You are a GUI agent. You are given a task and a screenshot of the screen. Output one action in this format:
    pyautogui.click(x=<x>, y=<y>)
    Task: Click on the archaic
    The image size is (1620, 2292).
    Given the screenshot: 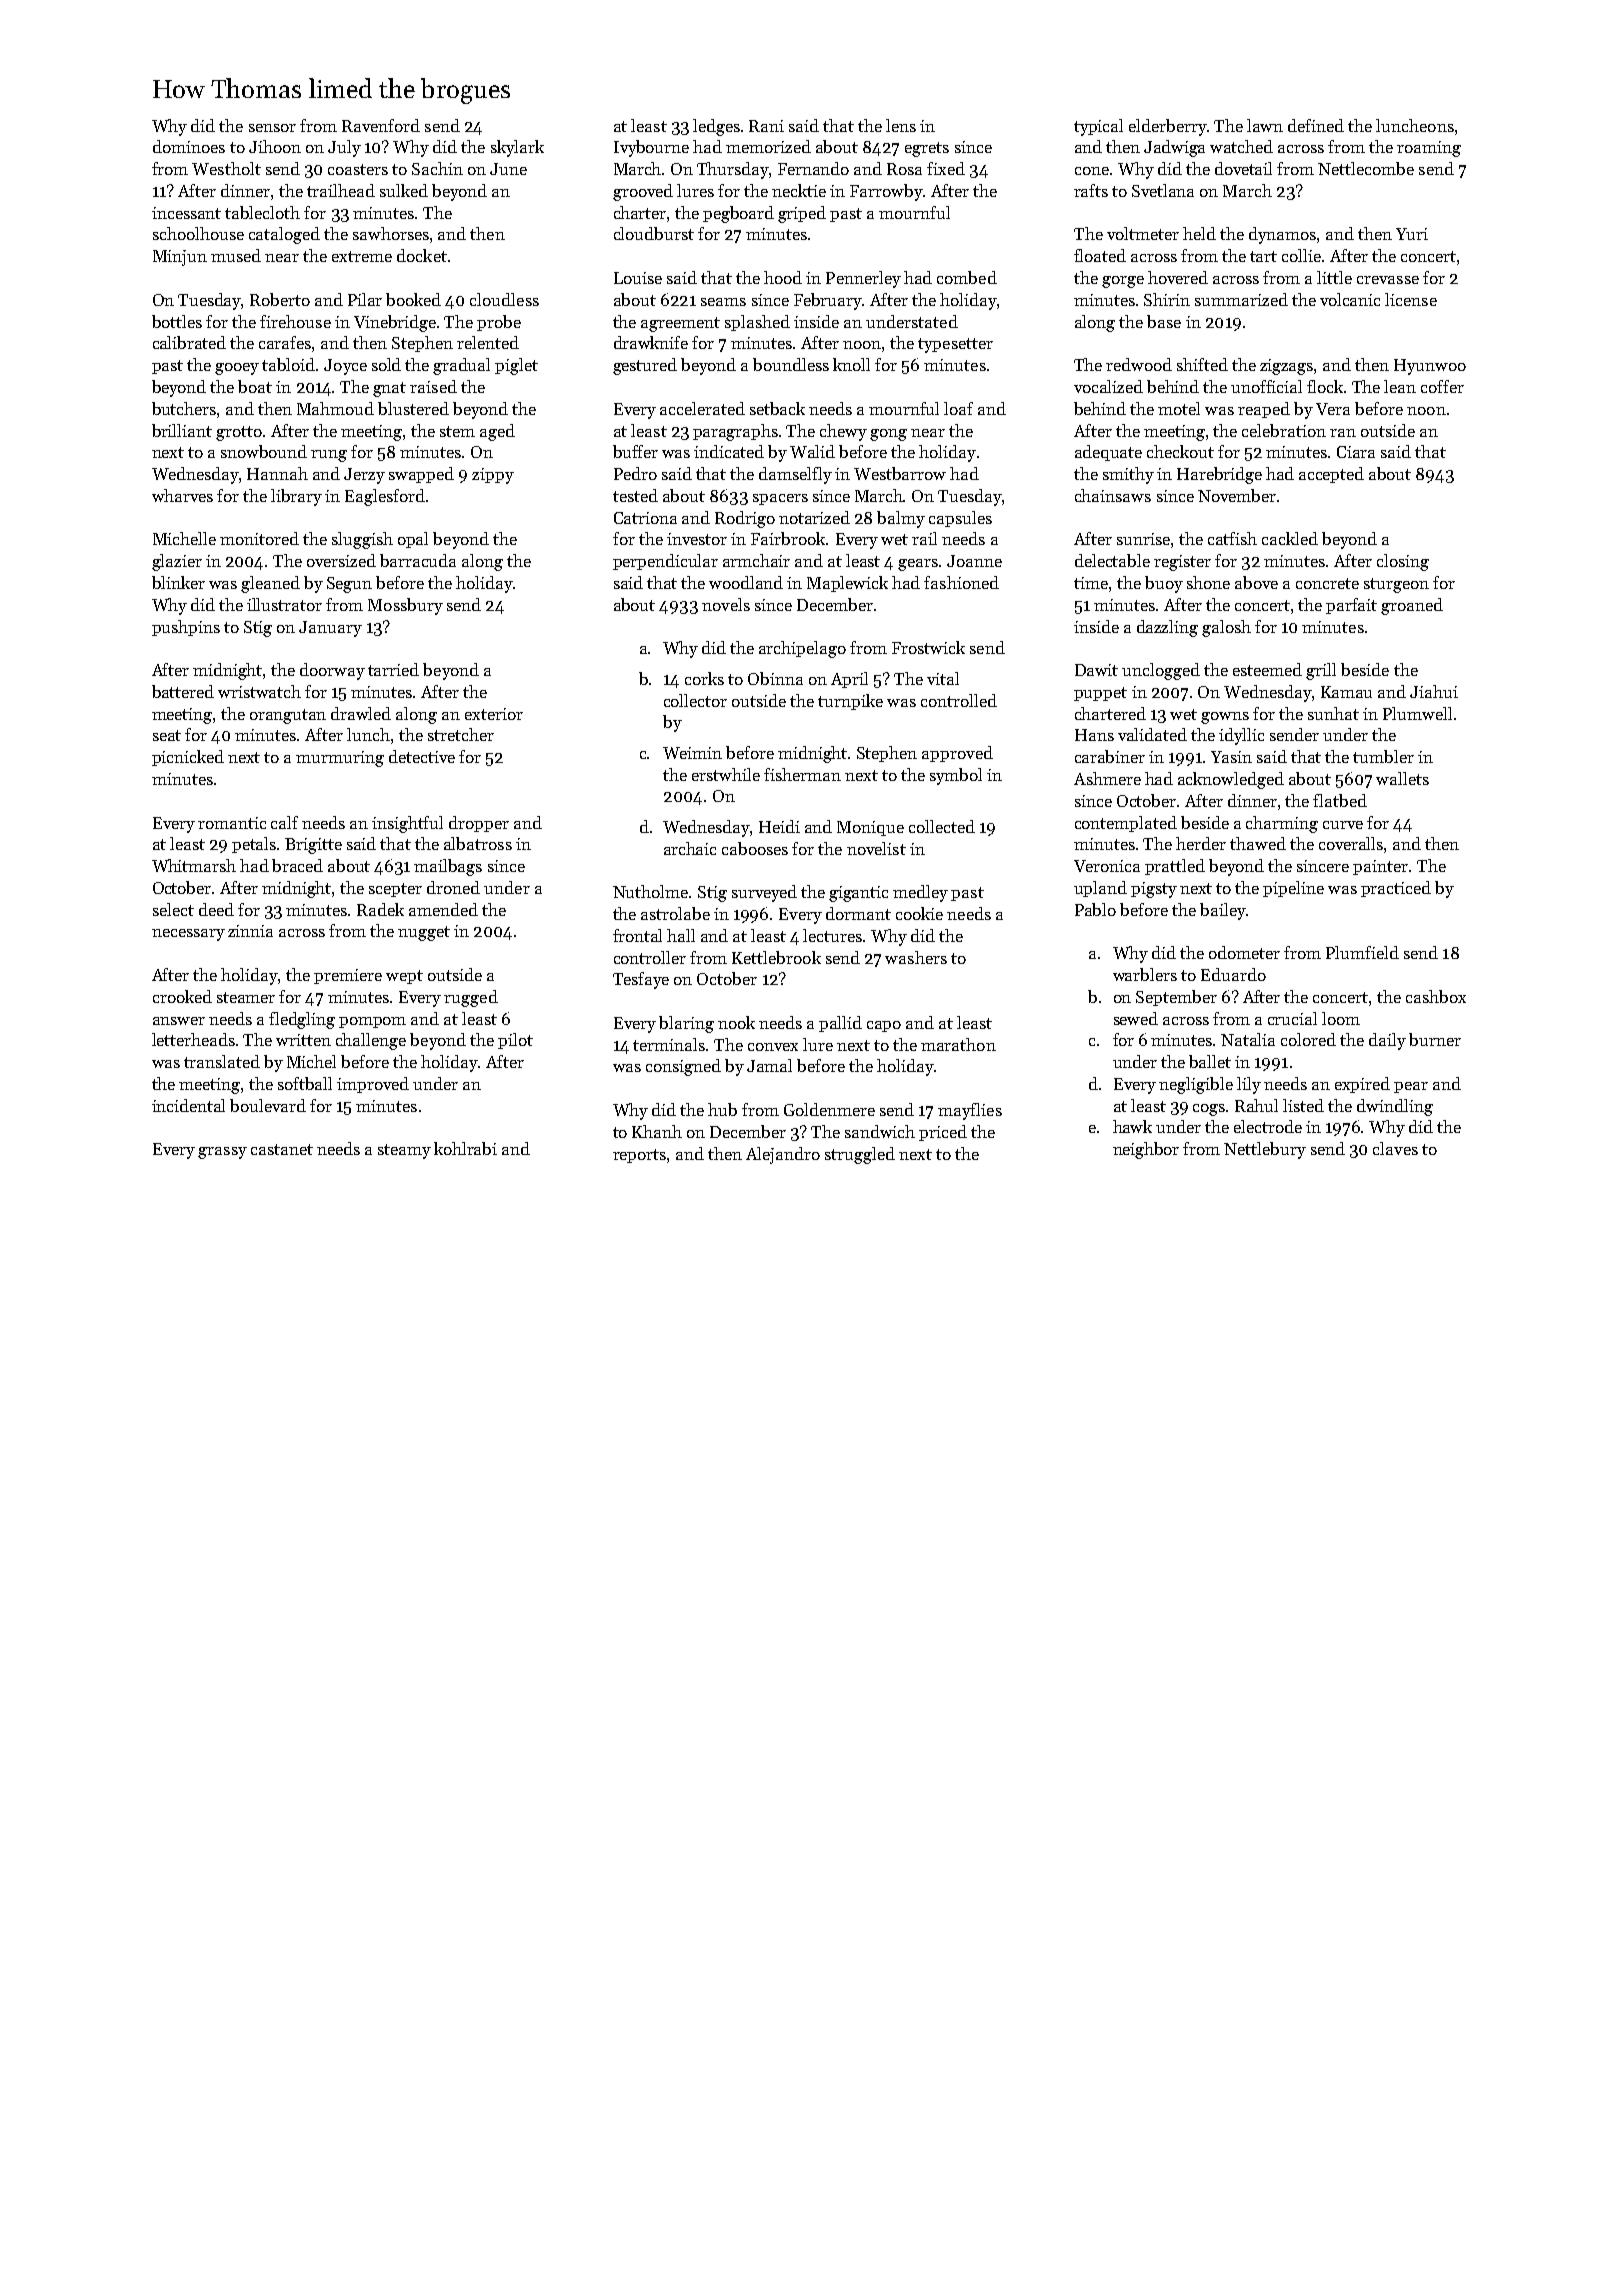 What is the action you would take?
    pyautogui.click(x=690, y=848)
